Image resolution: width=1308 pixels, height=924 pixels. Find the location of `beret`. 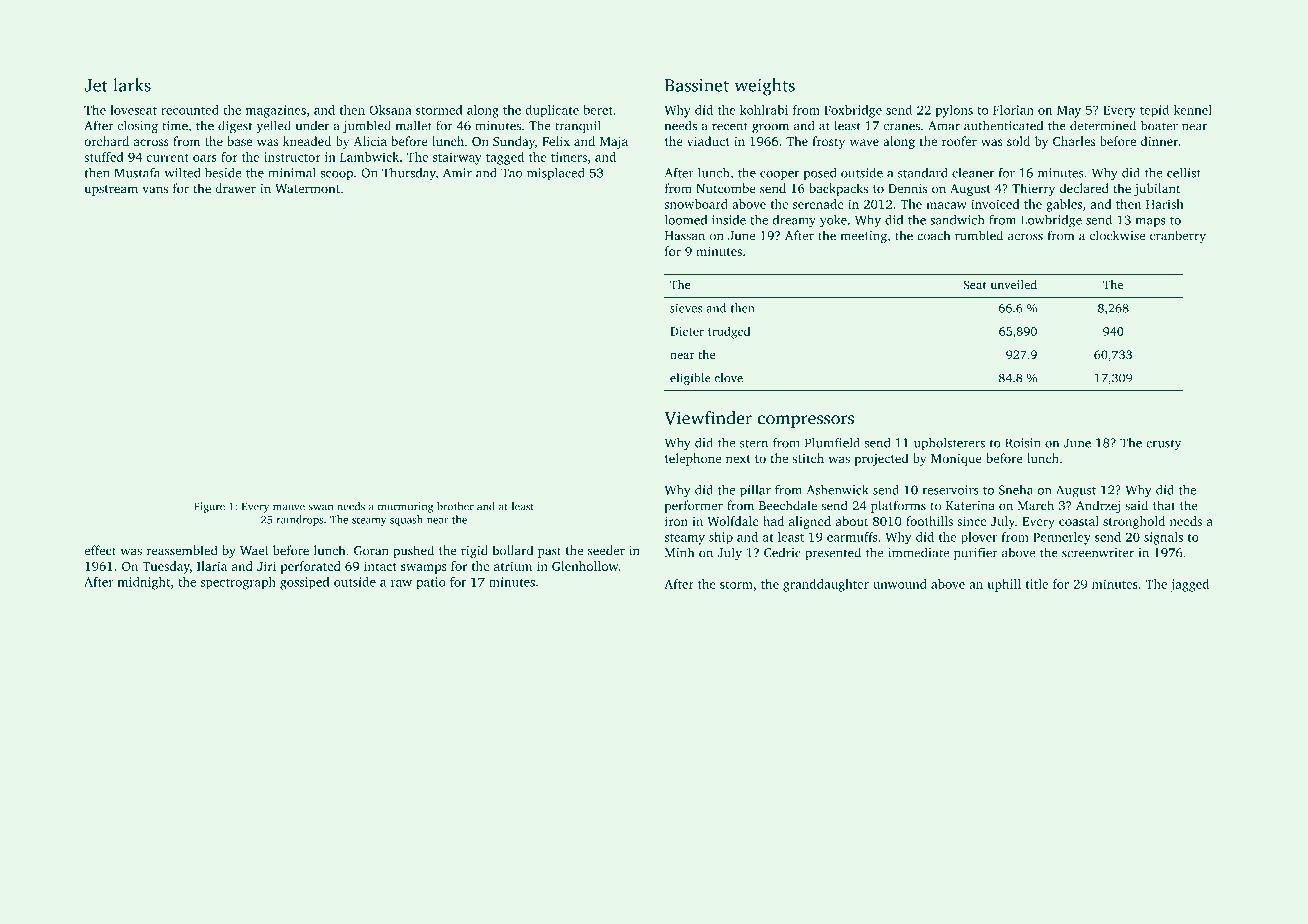

beret is located at coordinates (598, 110).
